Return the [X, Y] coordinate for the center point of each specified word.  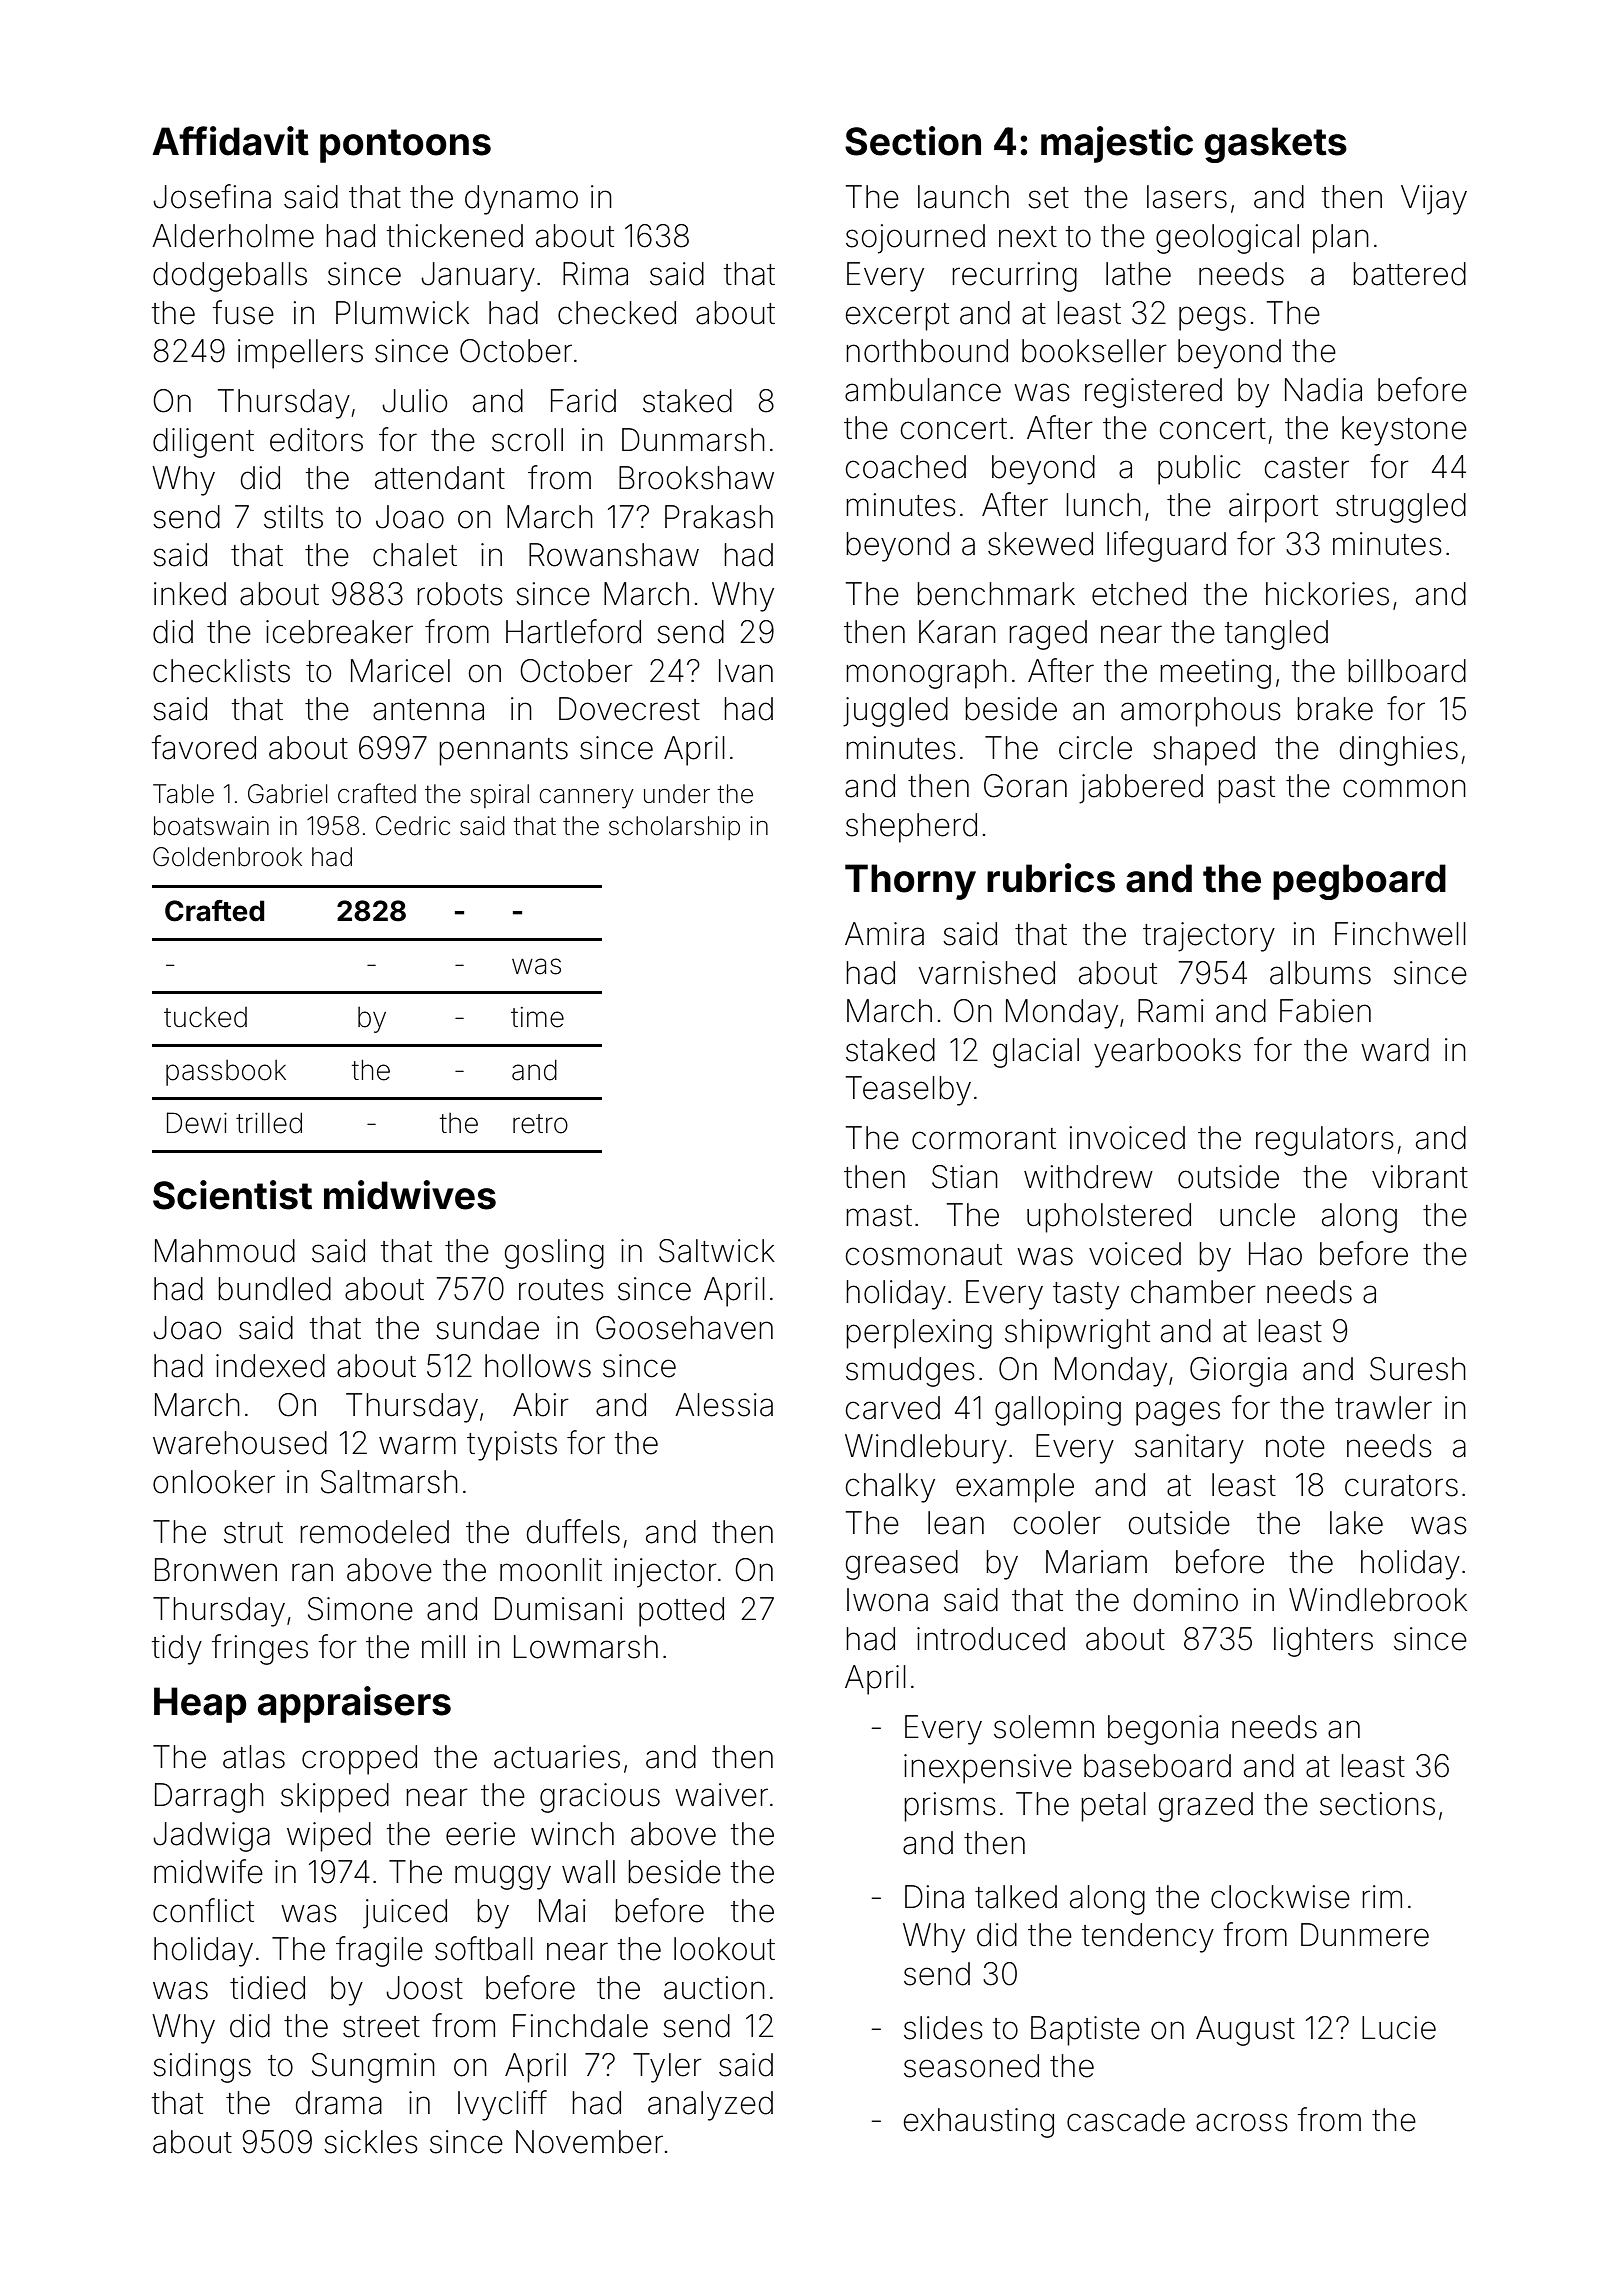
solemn [1044, 1727]
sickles [371, 2142]
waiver [721, 1795]
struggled [1401, 508]
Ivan [746, 671]
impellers [300, 354]
